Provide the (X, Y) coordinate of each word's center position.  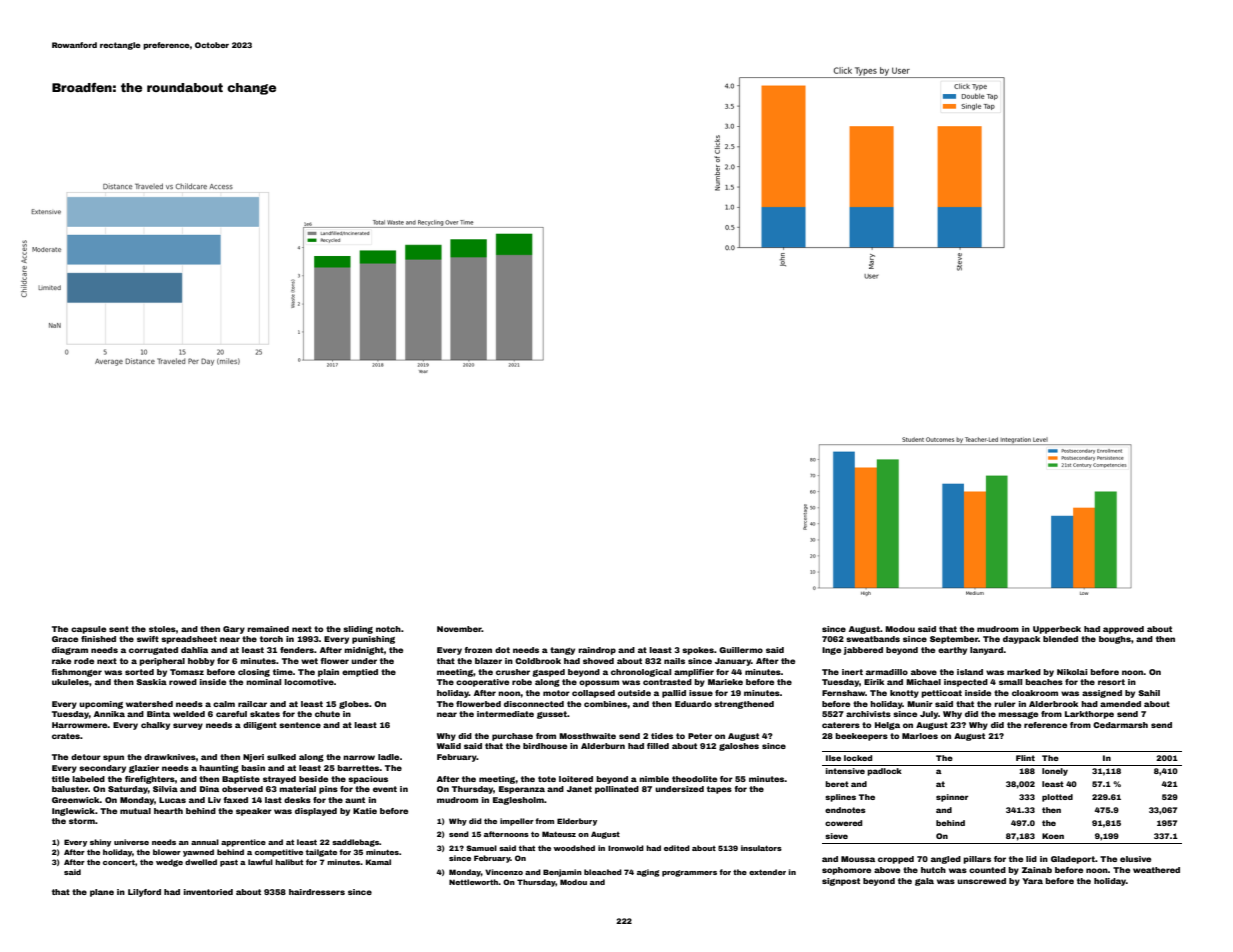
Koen (1053, 836)
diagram (70, 651)
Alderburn (603, 746)
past (229, 863)
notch (388, 629)
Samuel (481, 848)
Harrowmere (80, 725)
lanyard (986, 651)
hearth (168, 811)
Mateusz (559, 834)
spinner (952, 798)
